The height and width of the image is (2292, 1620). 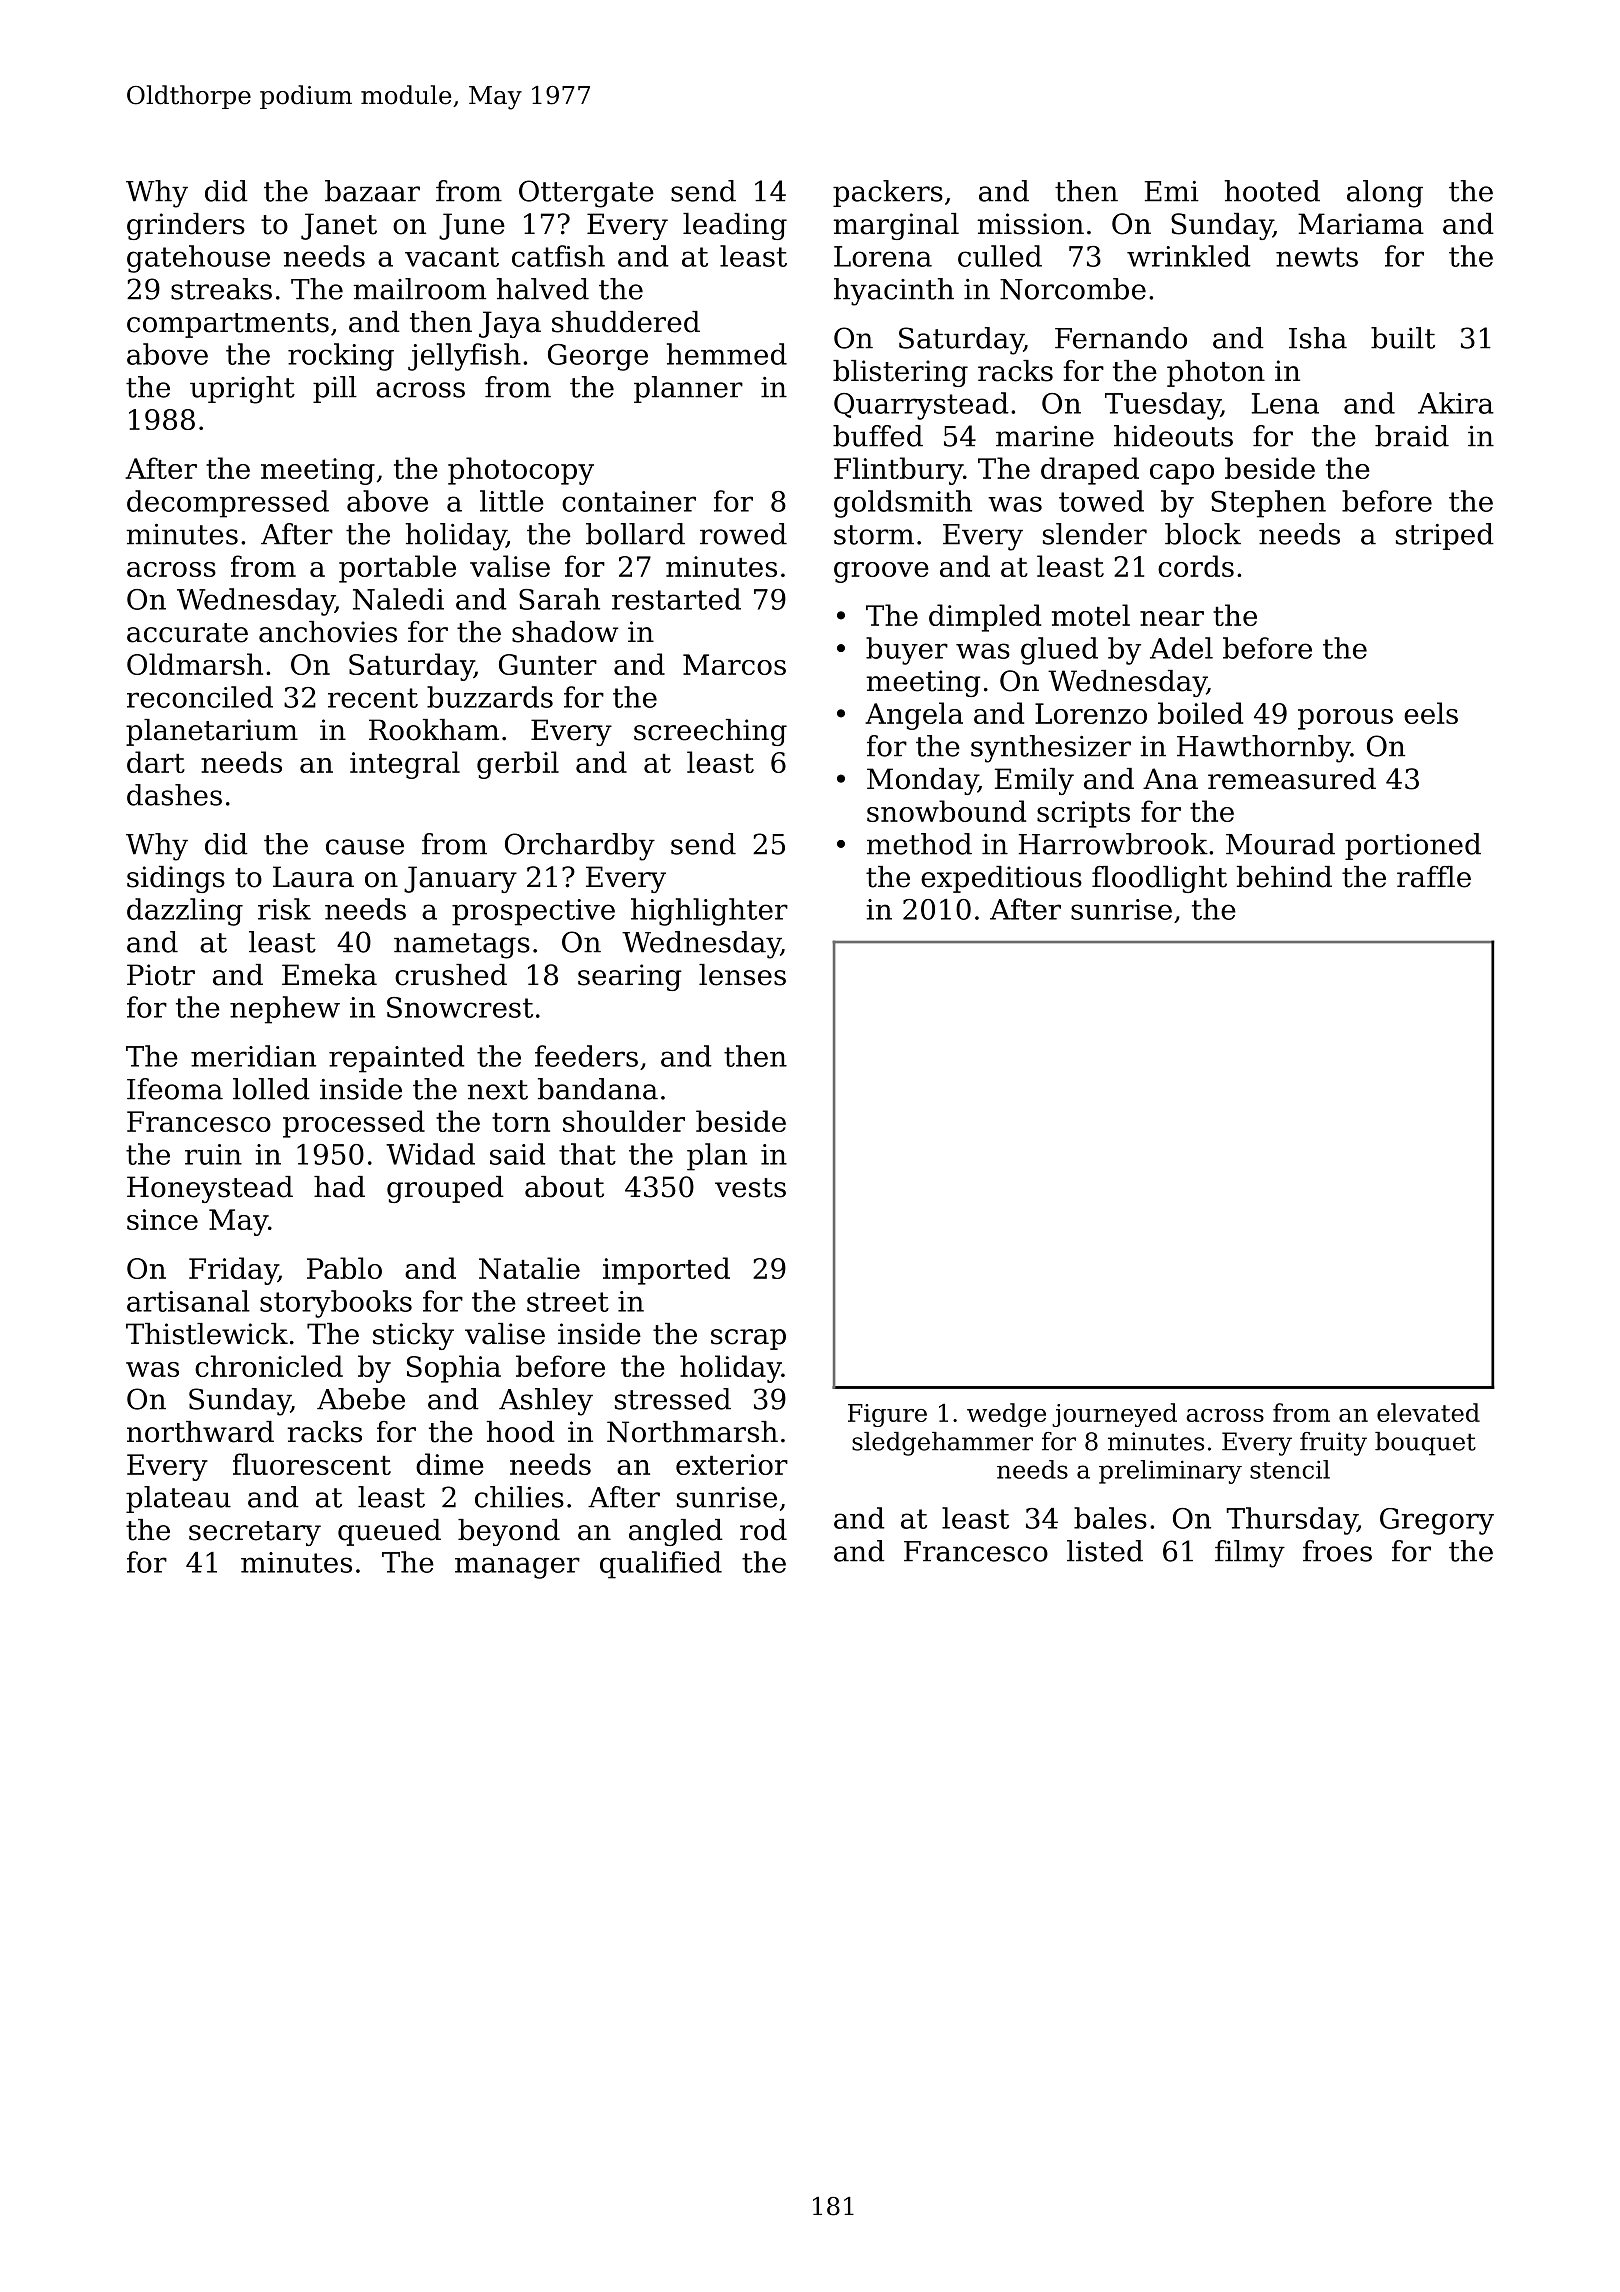 I want to click on manager, so click(x=517, y=1568).
